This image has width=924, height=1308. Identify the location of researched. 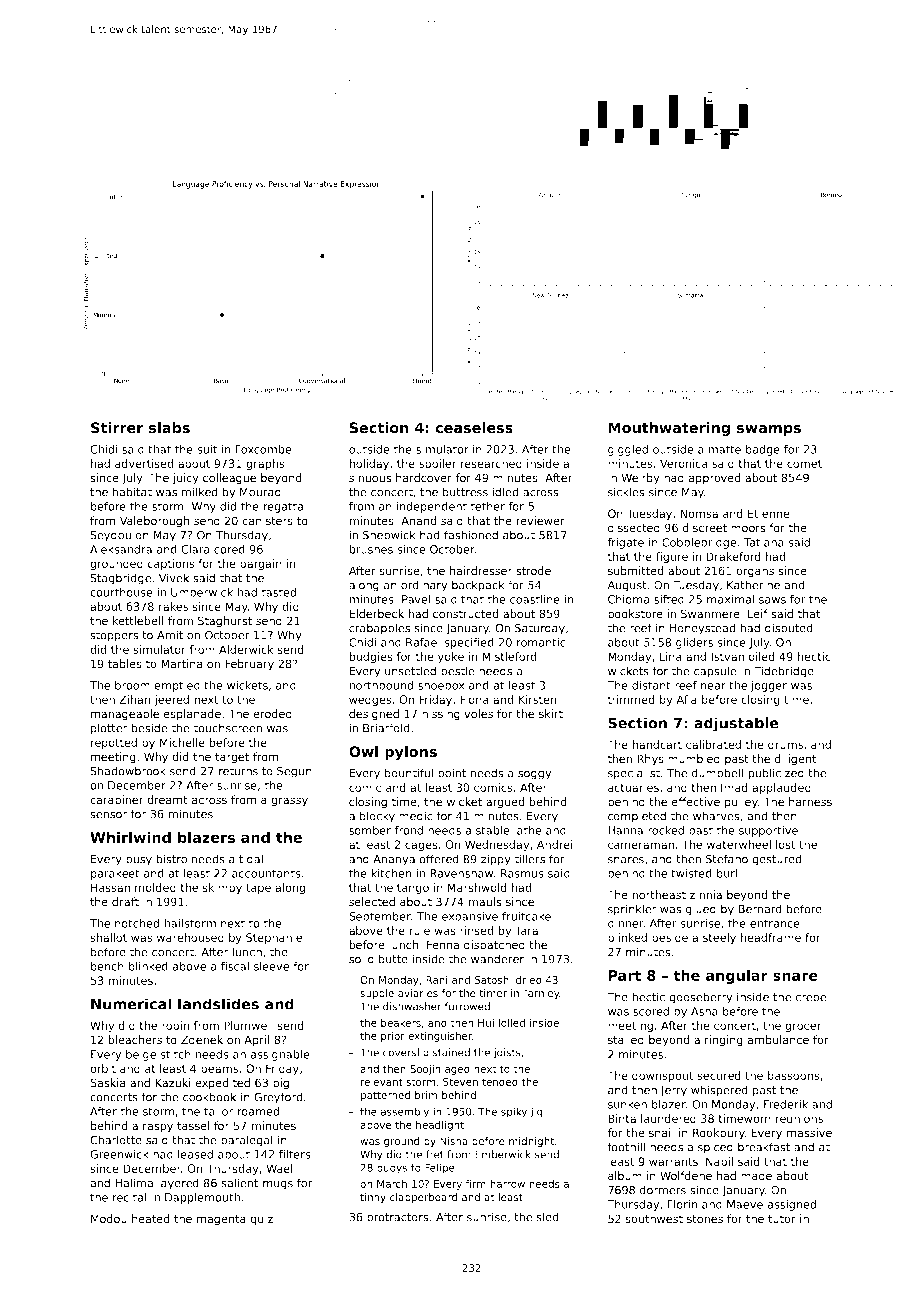
(491, 463).
